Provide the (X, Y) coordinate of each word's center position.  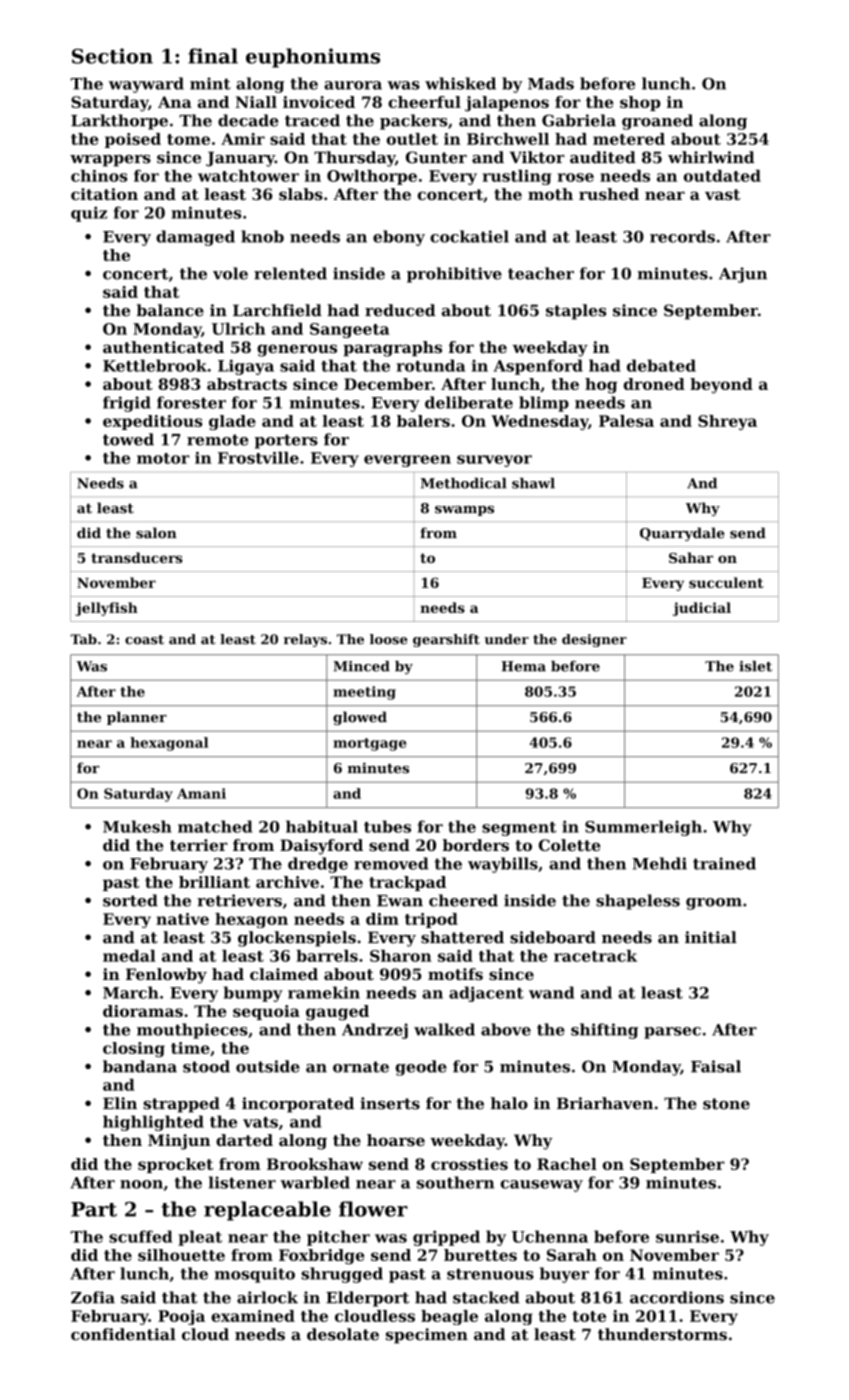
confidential (123, 1334)
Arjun (743, 275)
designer (594, 640)
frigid (127, 404)
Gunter (436, 157)
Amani (201, 793)
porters (286, 441)
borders (476, 845)
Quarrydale (682, 534)
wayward (146, 85)
